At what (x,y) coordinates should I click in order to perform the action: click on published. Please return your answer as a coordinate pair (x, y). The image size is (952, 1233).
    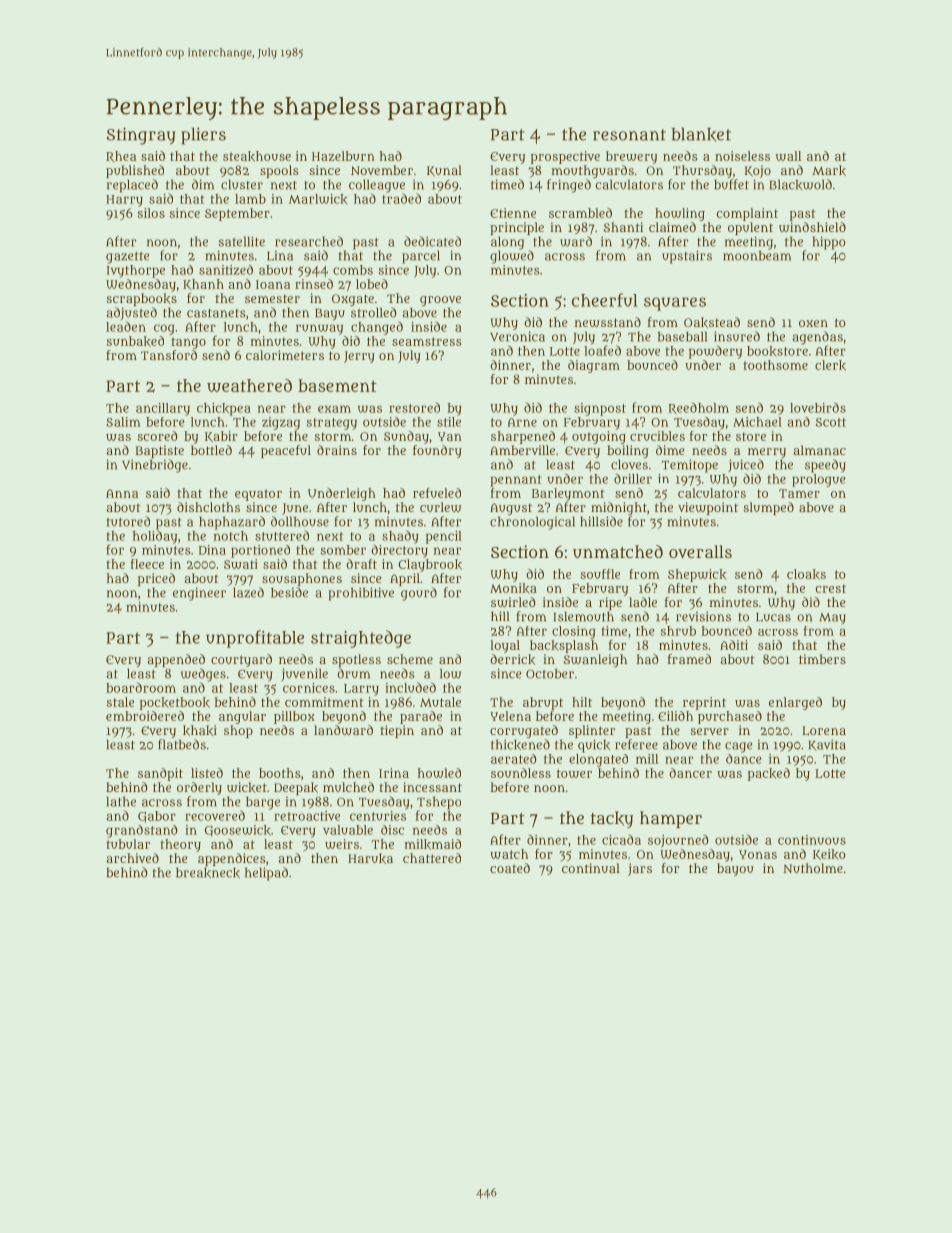
    Looking at the image, I should click on (135, 171).
